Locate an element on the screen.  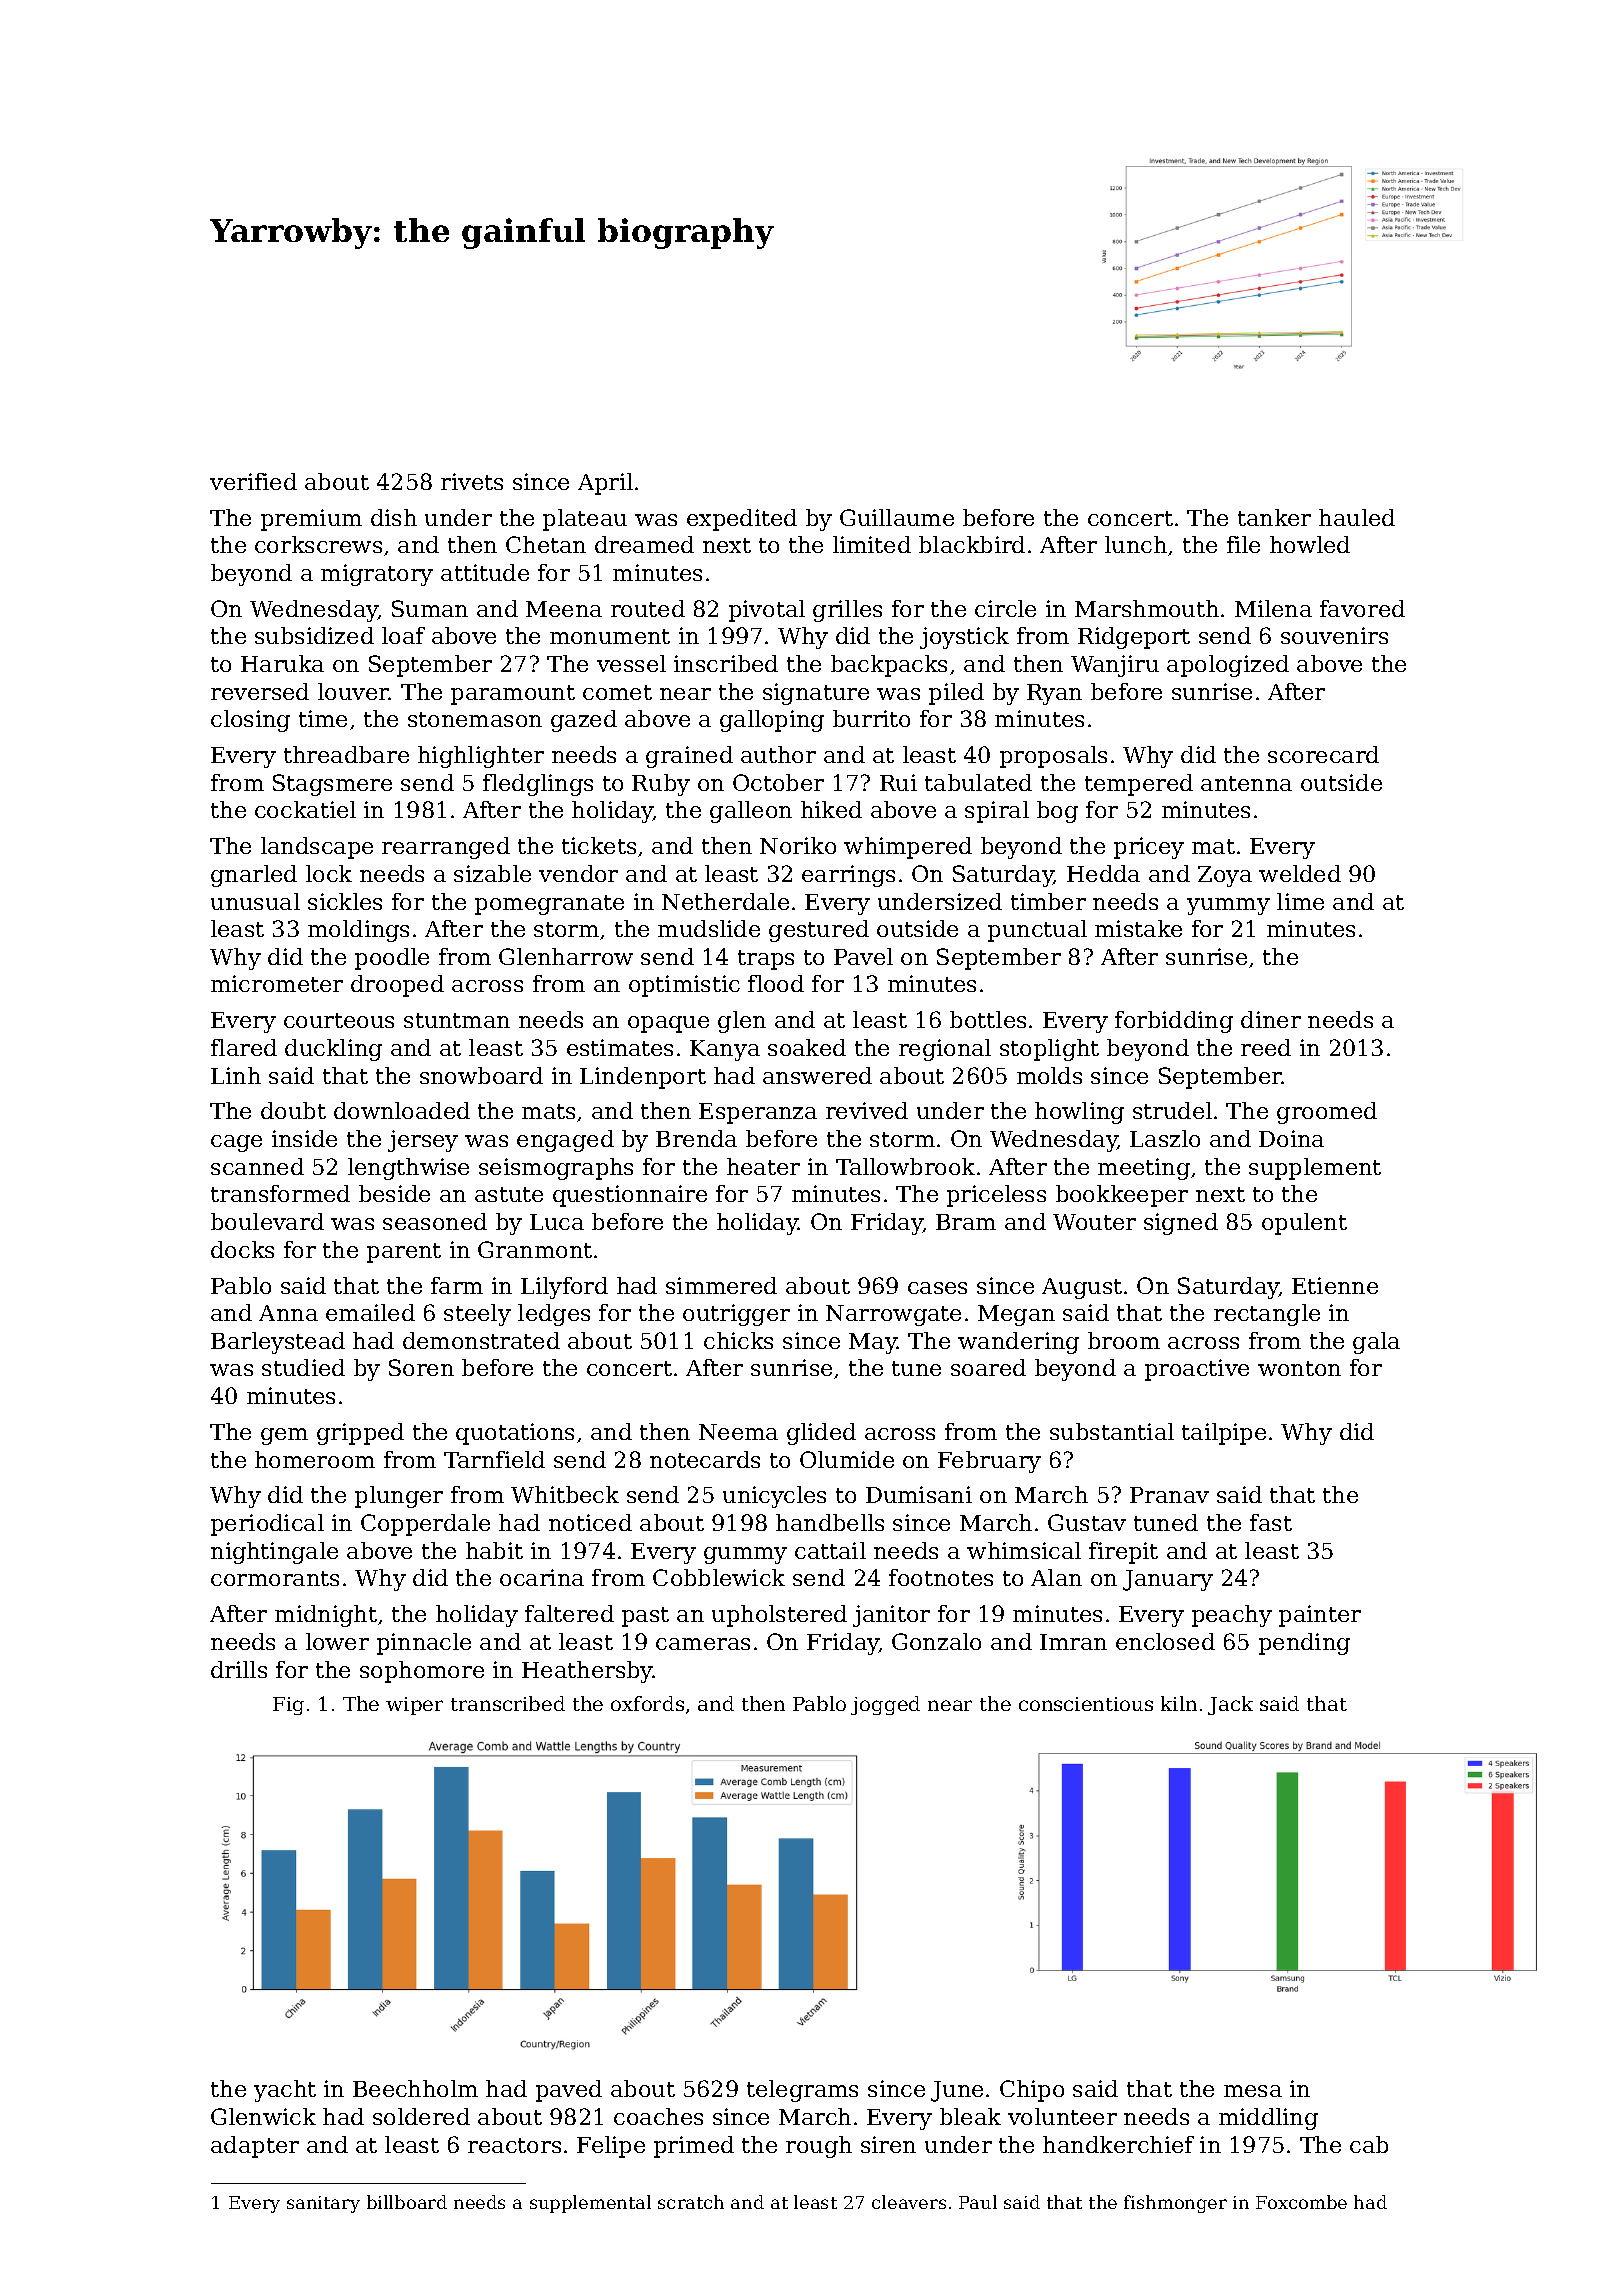
Beechholm is located at coordinates (415, 2088).
